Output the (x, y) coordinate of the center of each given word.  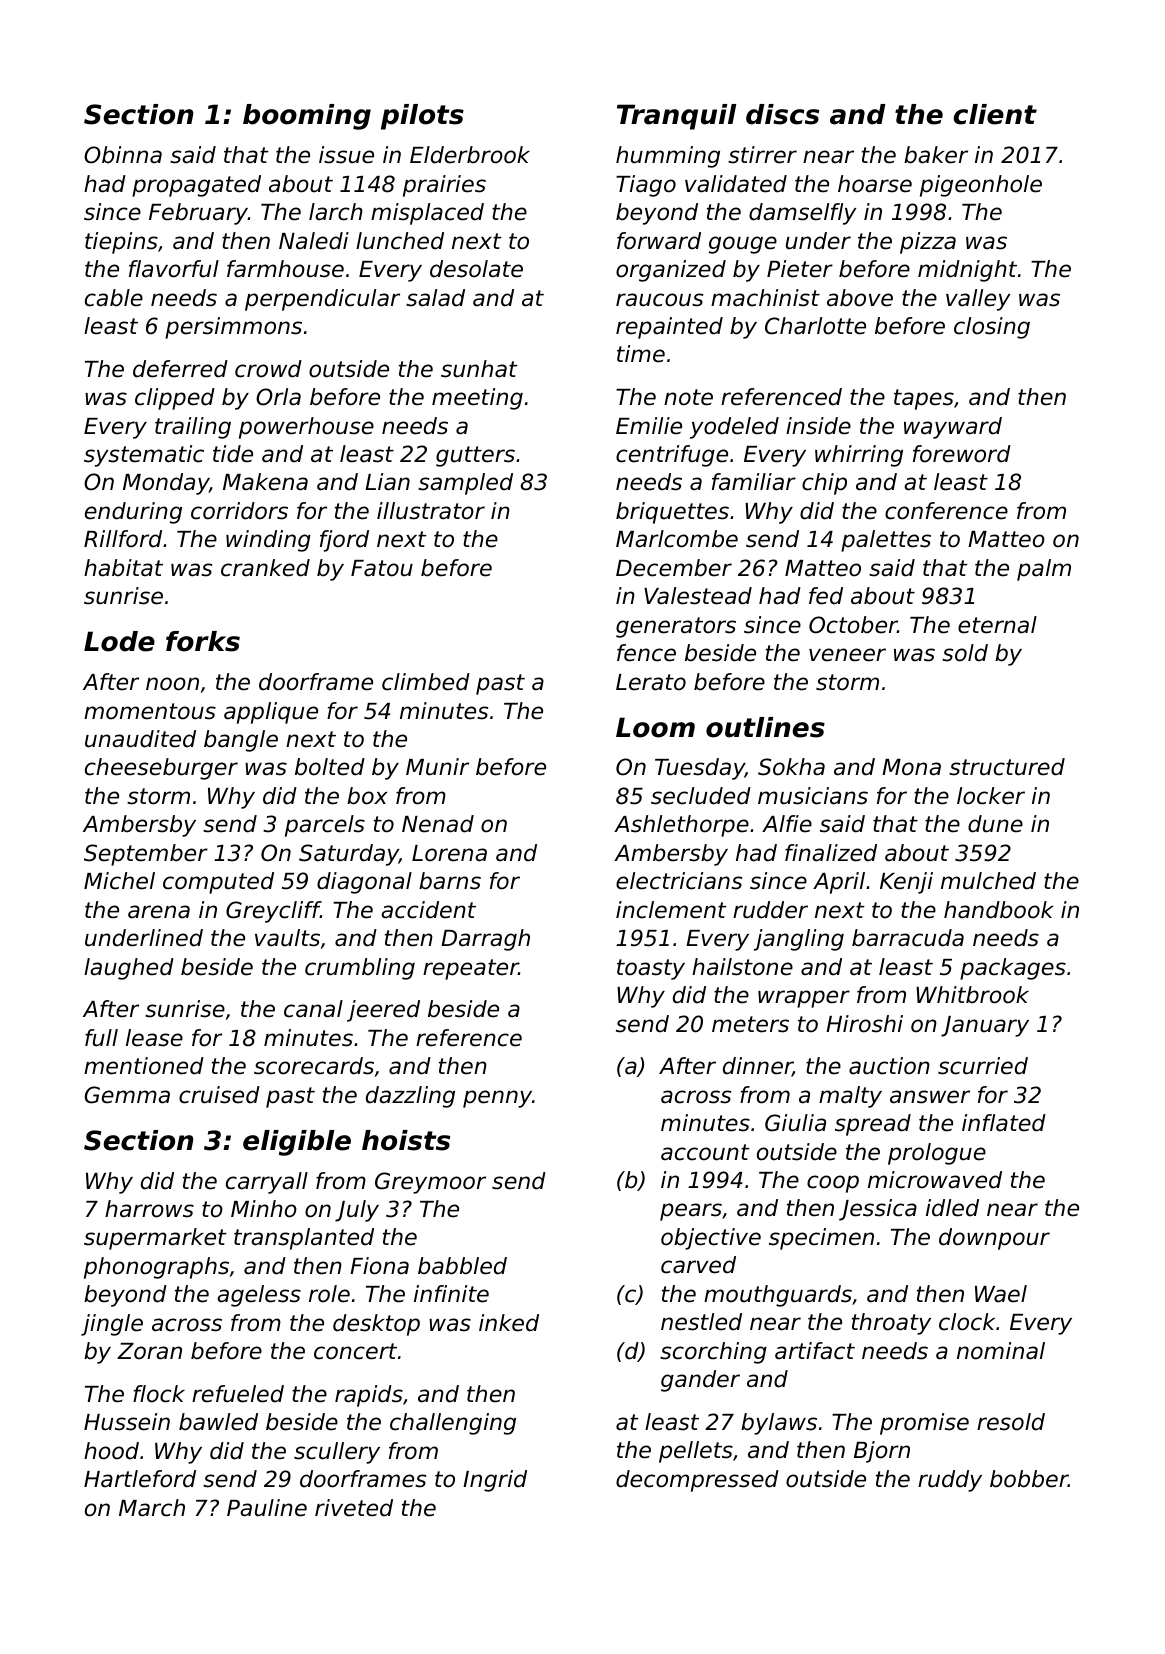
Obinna (123, 155)
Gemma (127, 1095)
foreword (962, 454)
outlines (765, 727)
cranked (265, 568)
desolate (476, 269)
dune (995, 824)
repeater (471, 969)
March (152, 1508)
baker (936, 155)
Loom (655, 727)
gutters (475, 456)
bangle (241, 741)
